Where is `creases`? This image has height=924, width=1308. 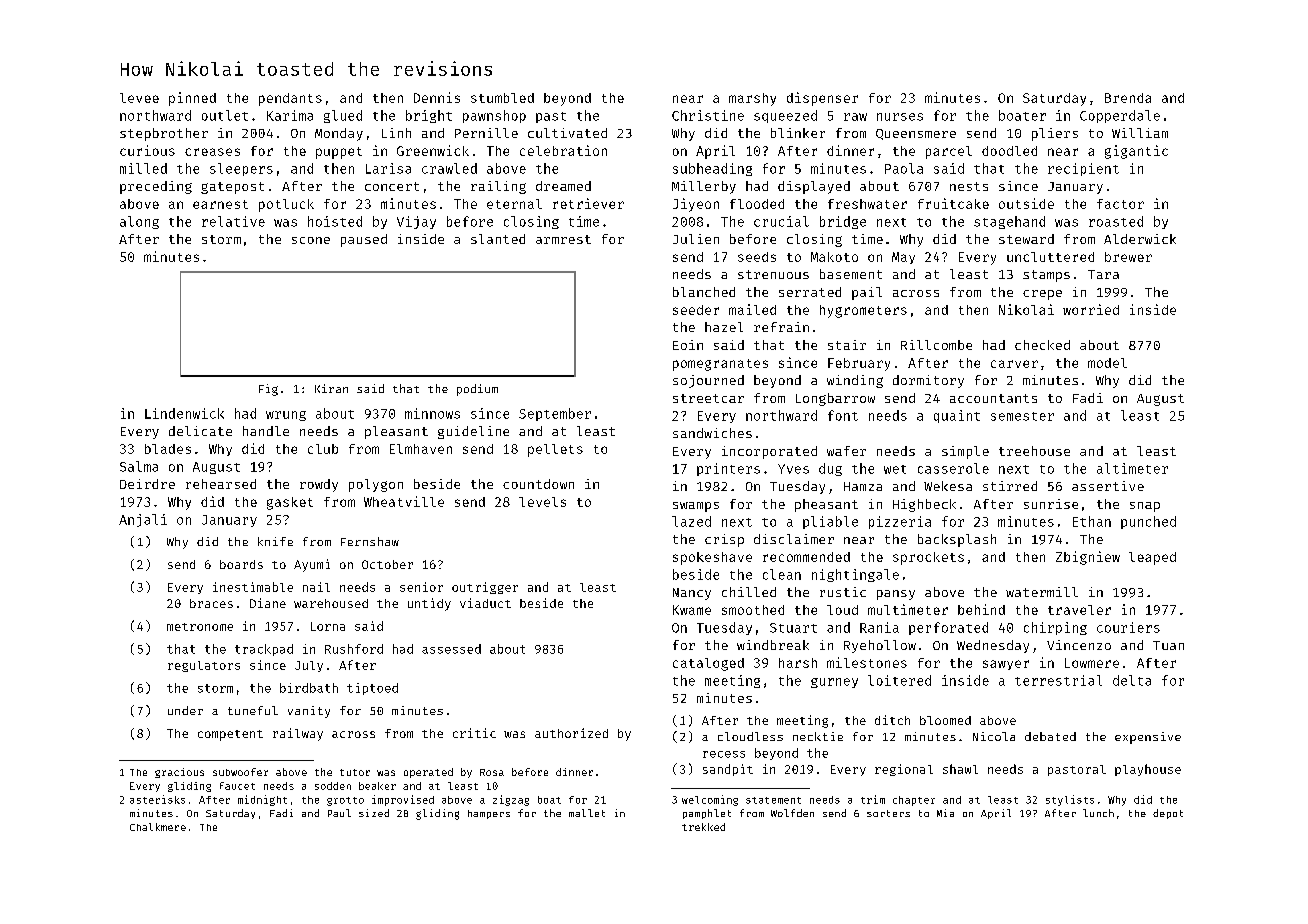 creases is located at coordinates (212, 152).
